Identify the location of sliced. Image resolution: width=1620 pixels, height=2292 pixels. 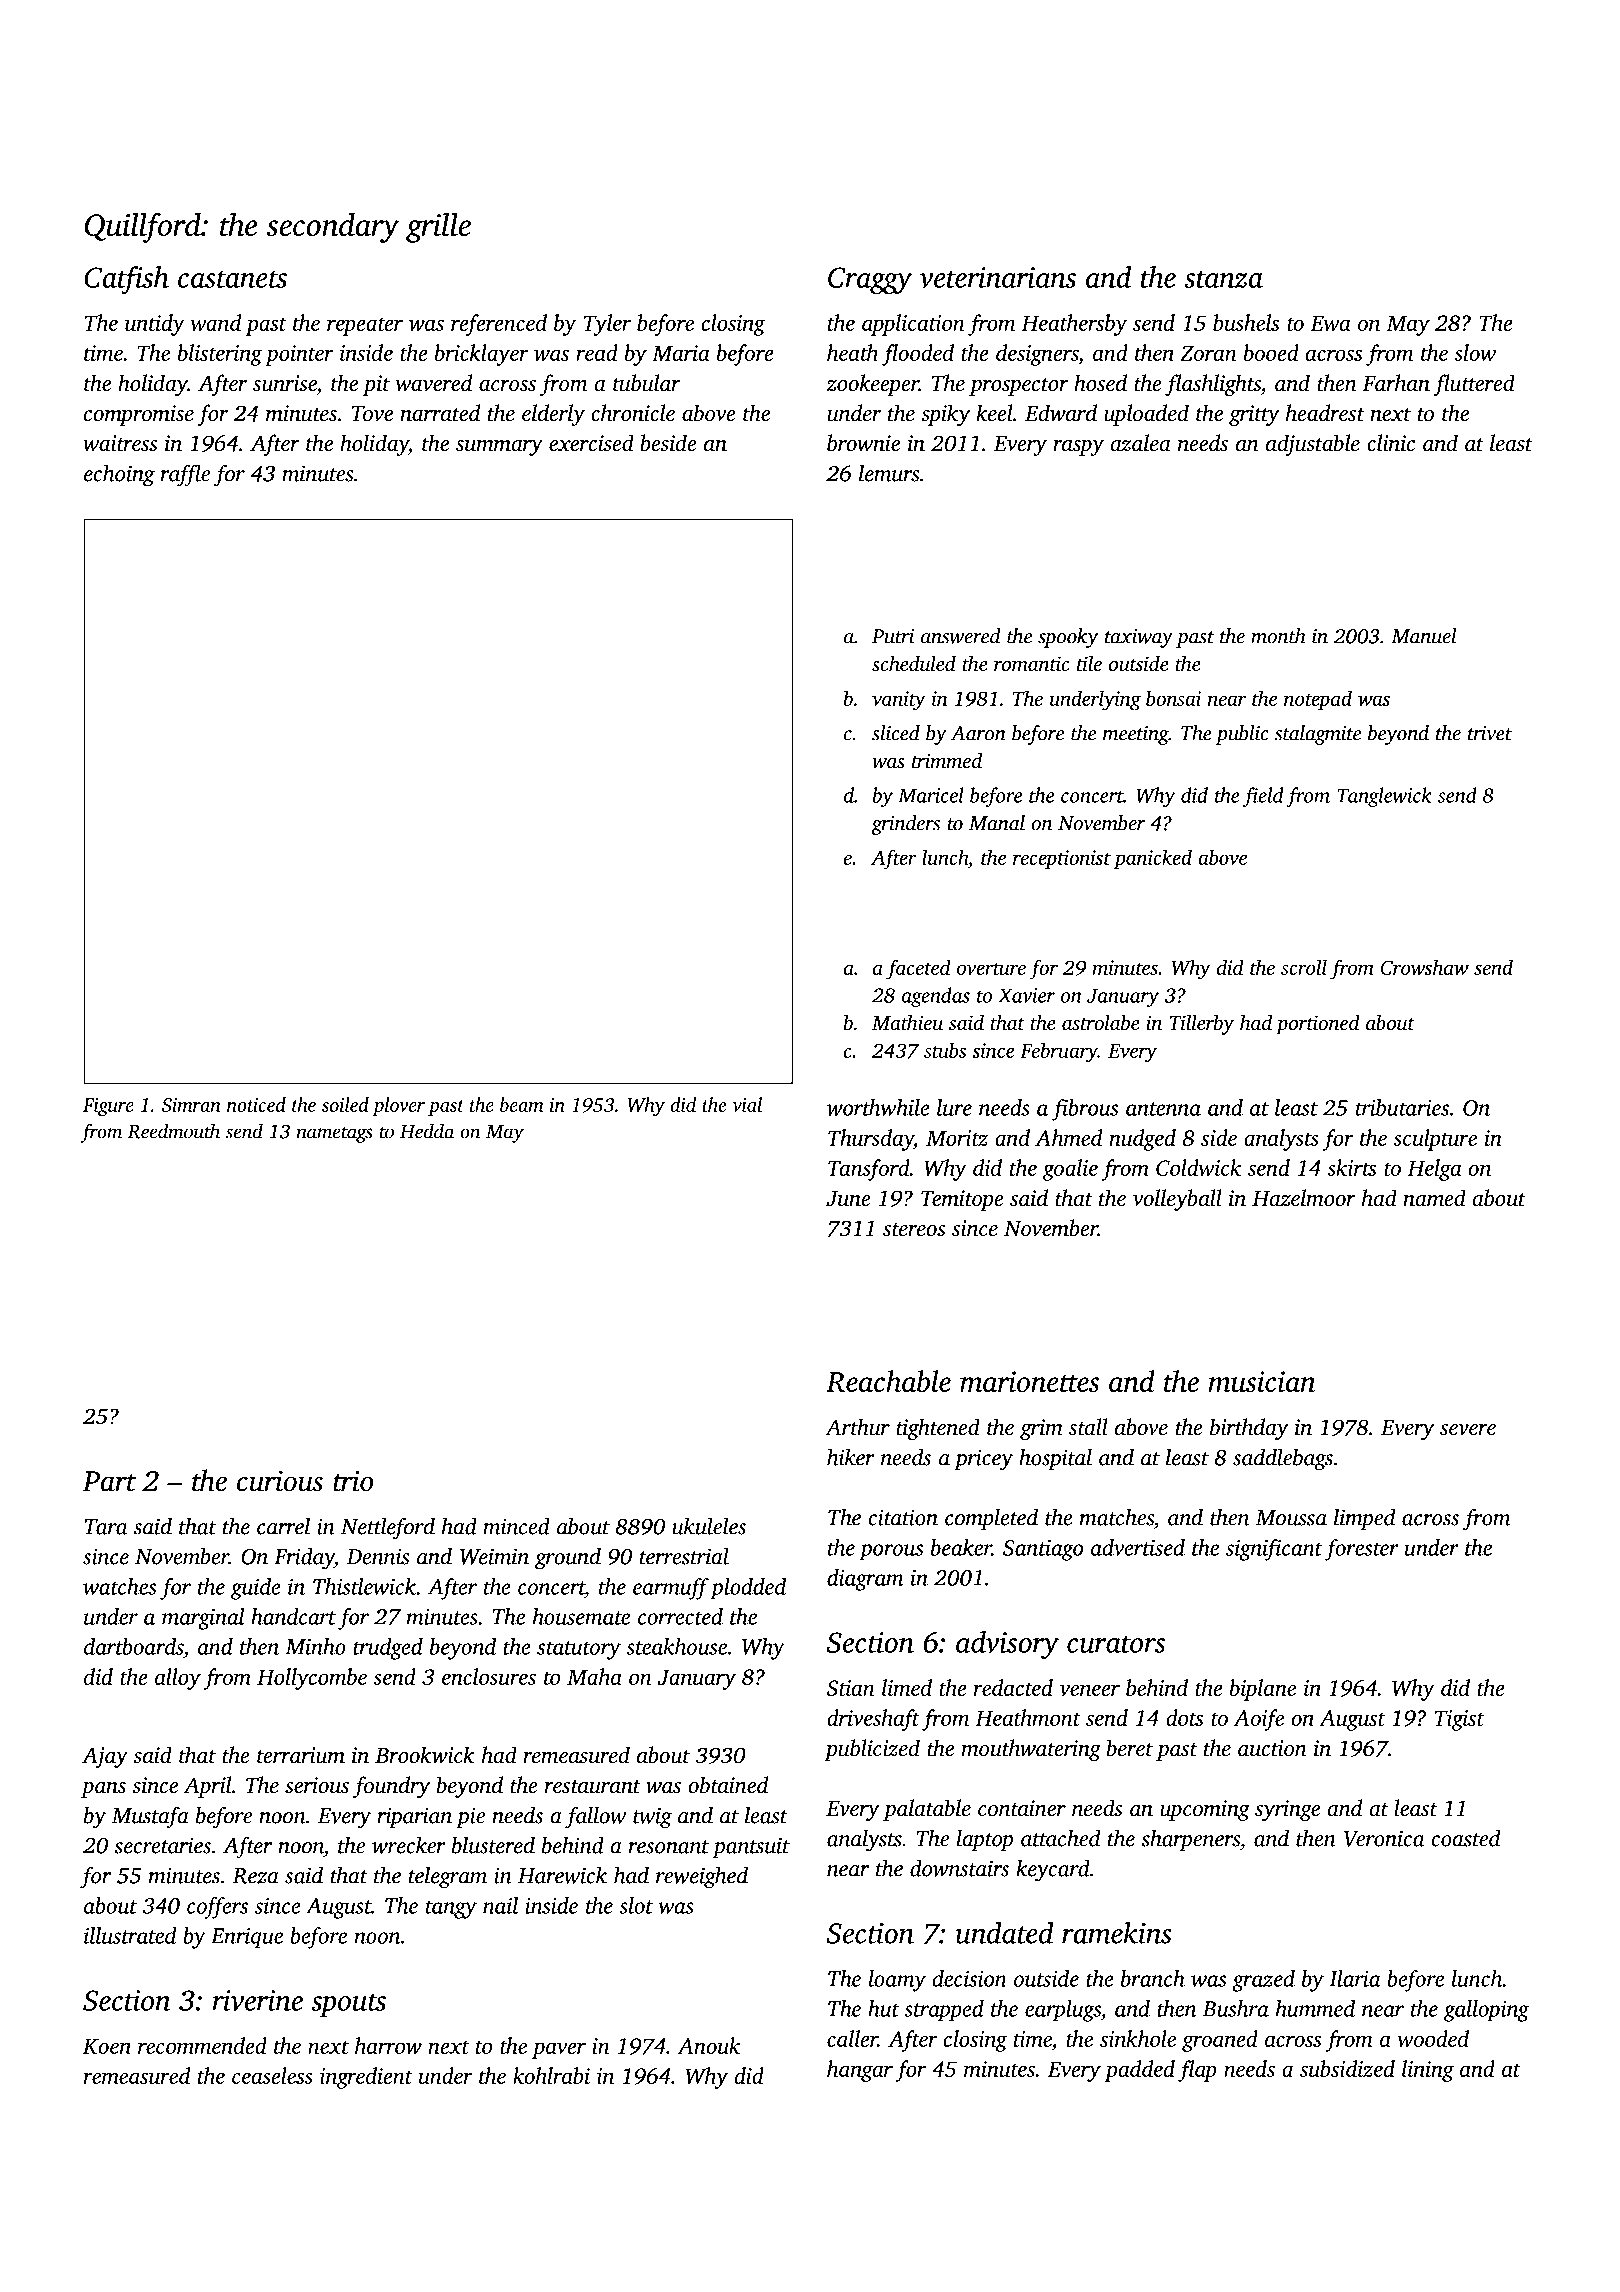
(896, 733).
